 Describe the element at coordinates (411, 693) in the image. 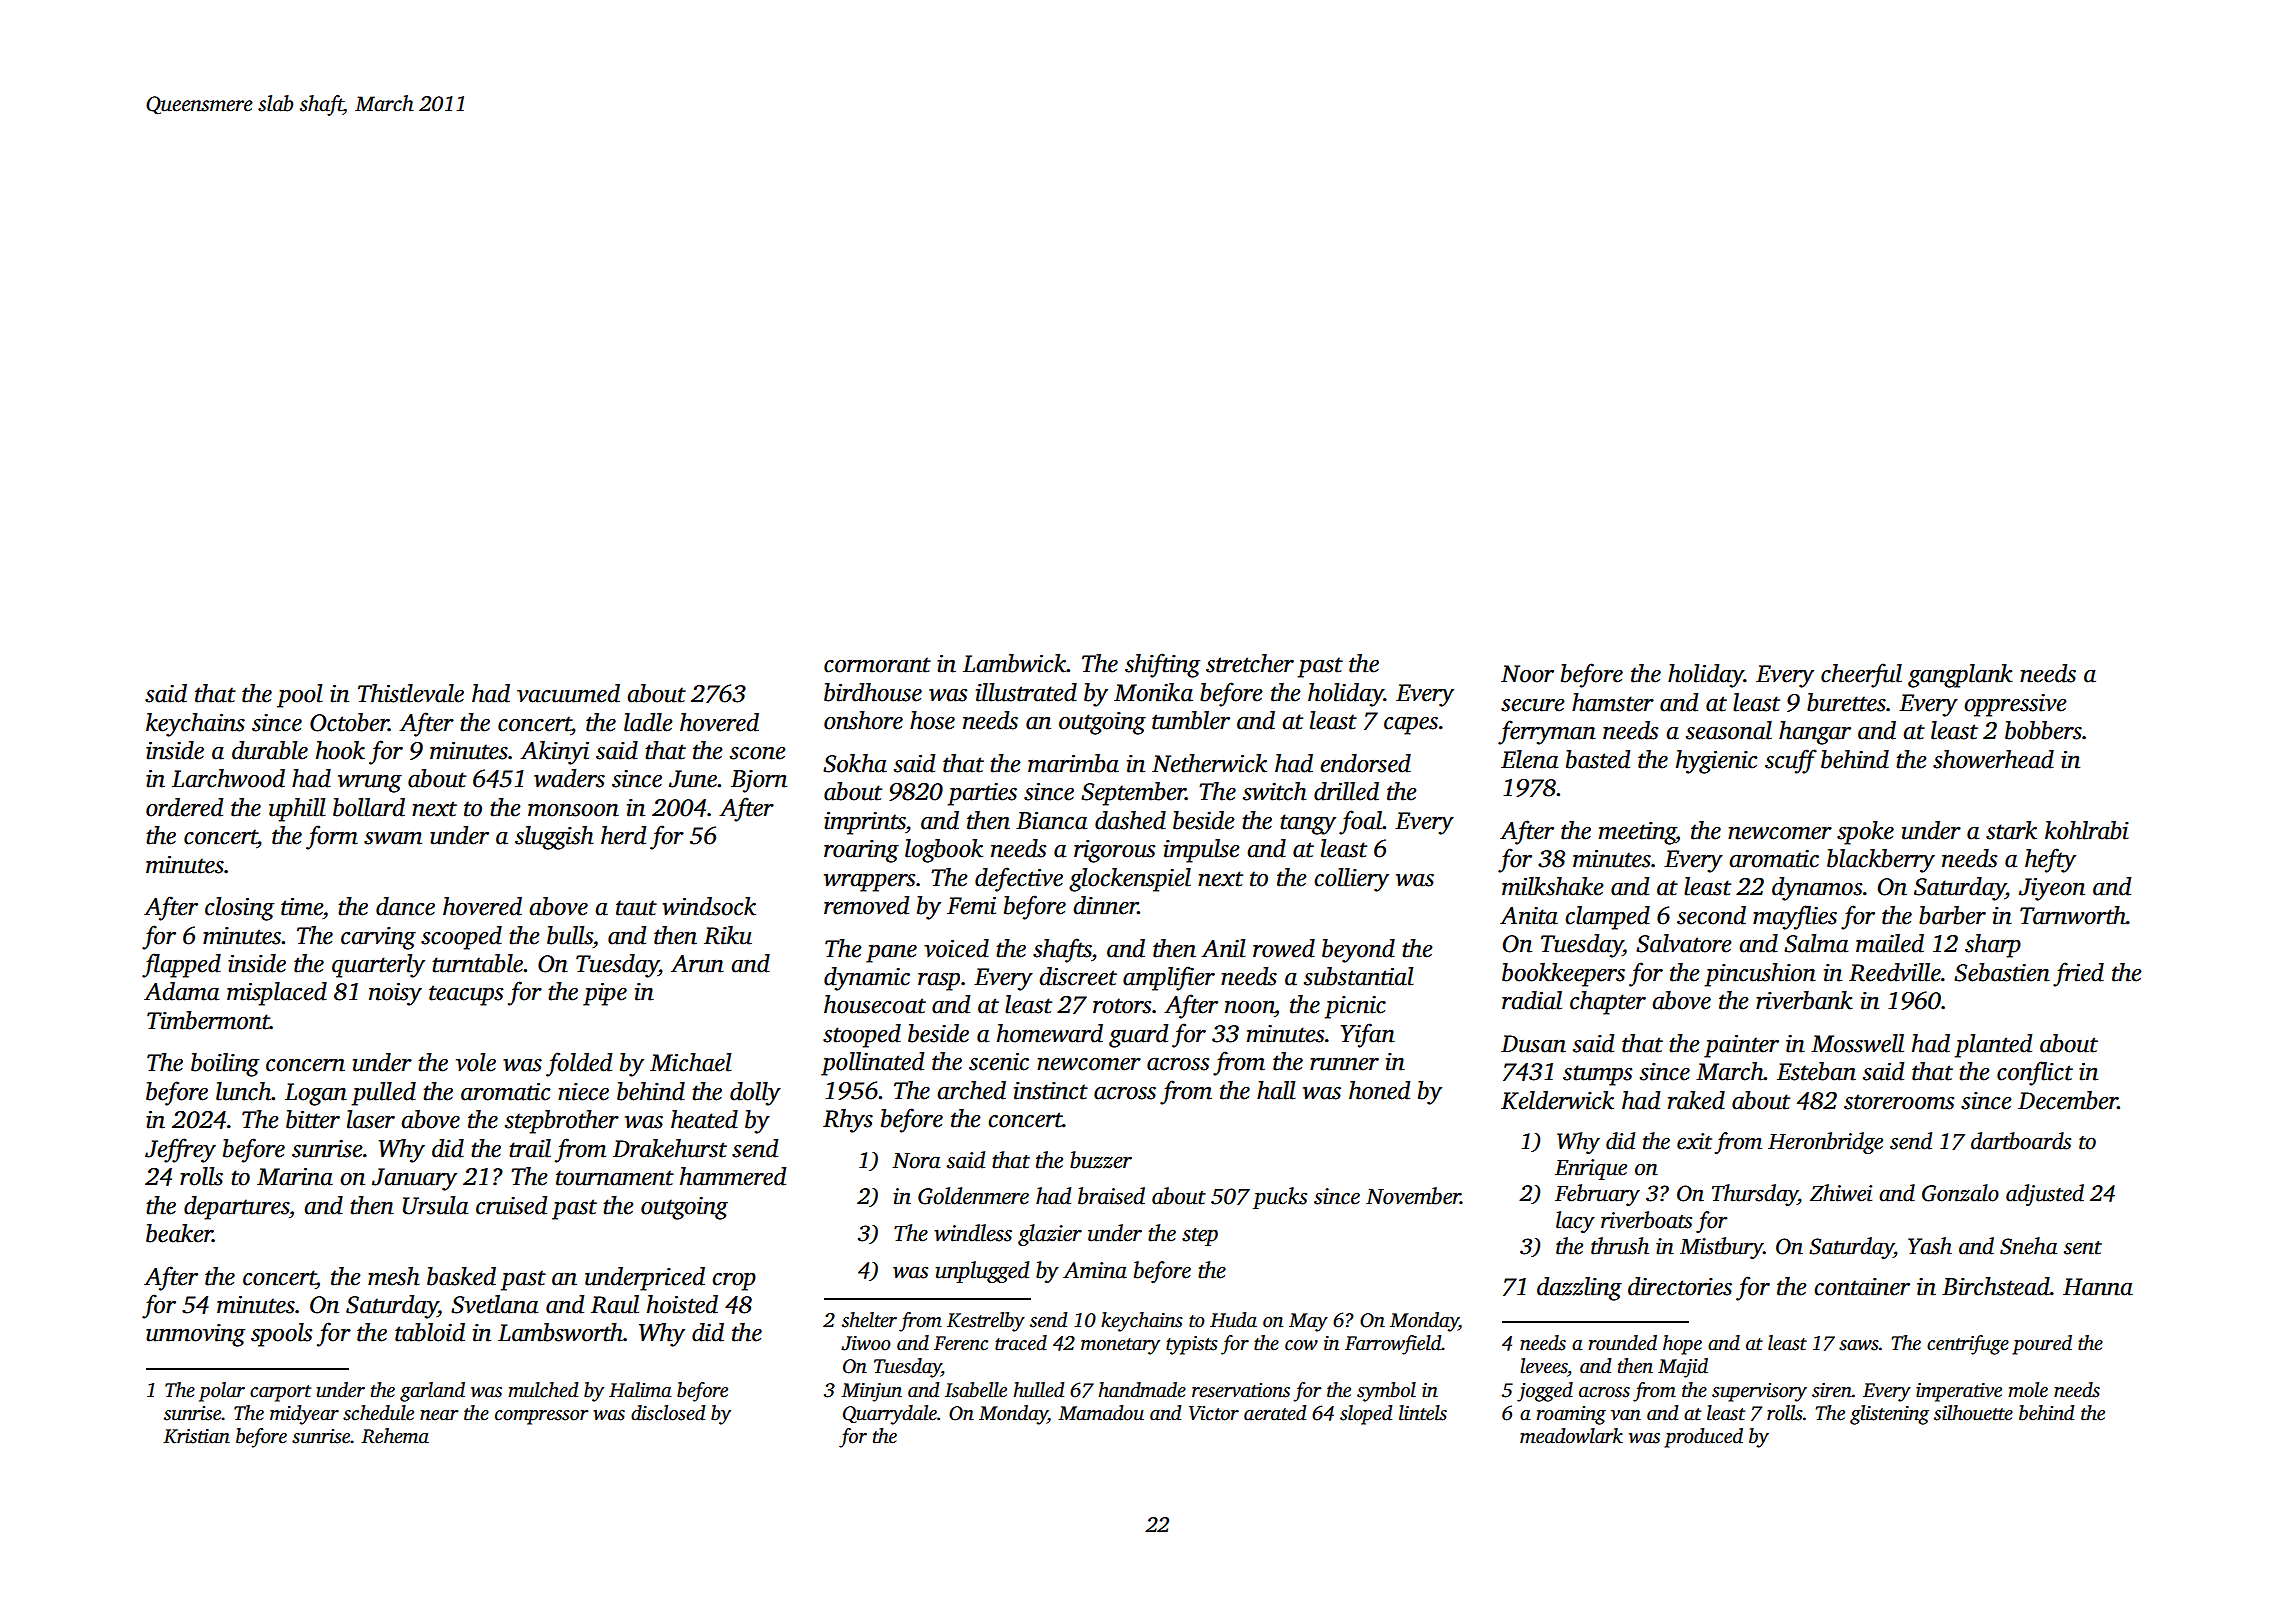

I see `Thistlevale` at that location.
